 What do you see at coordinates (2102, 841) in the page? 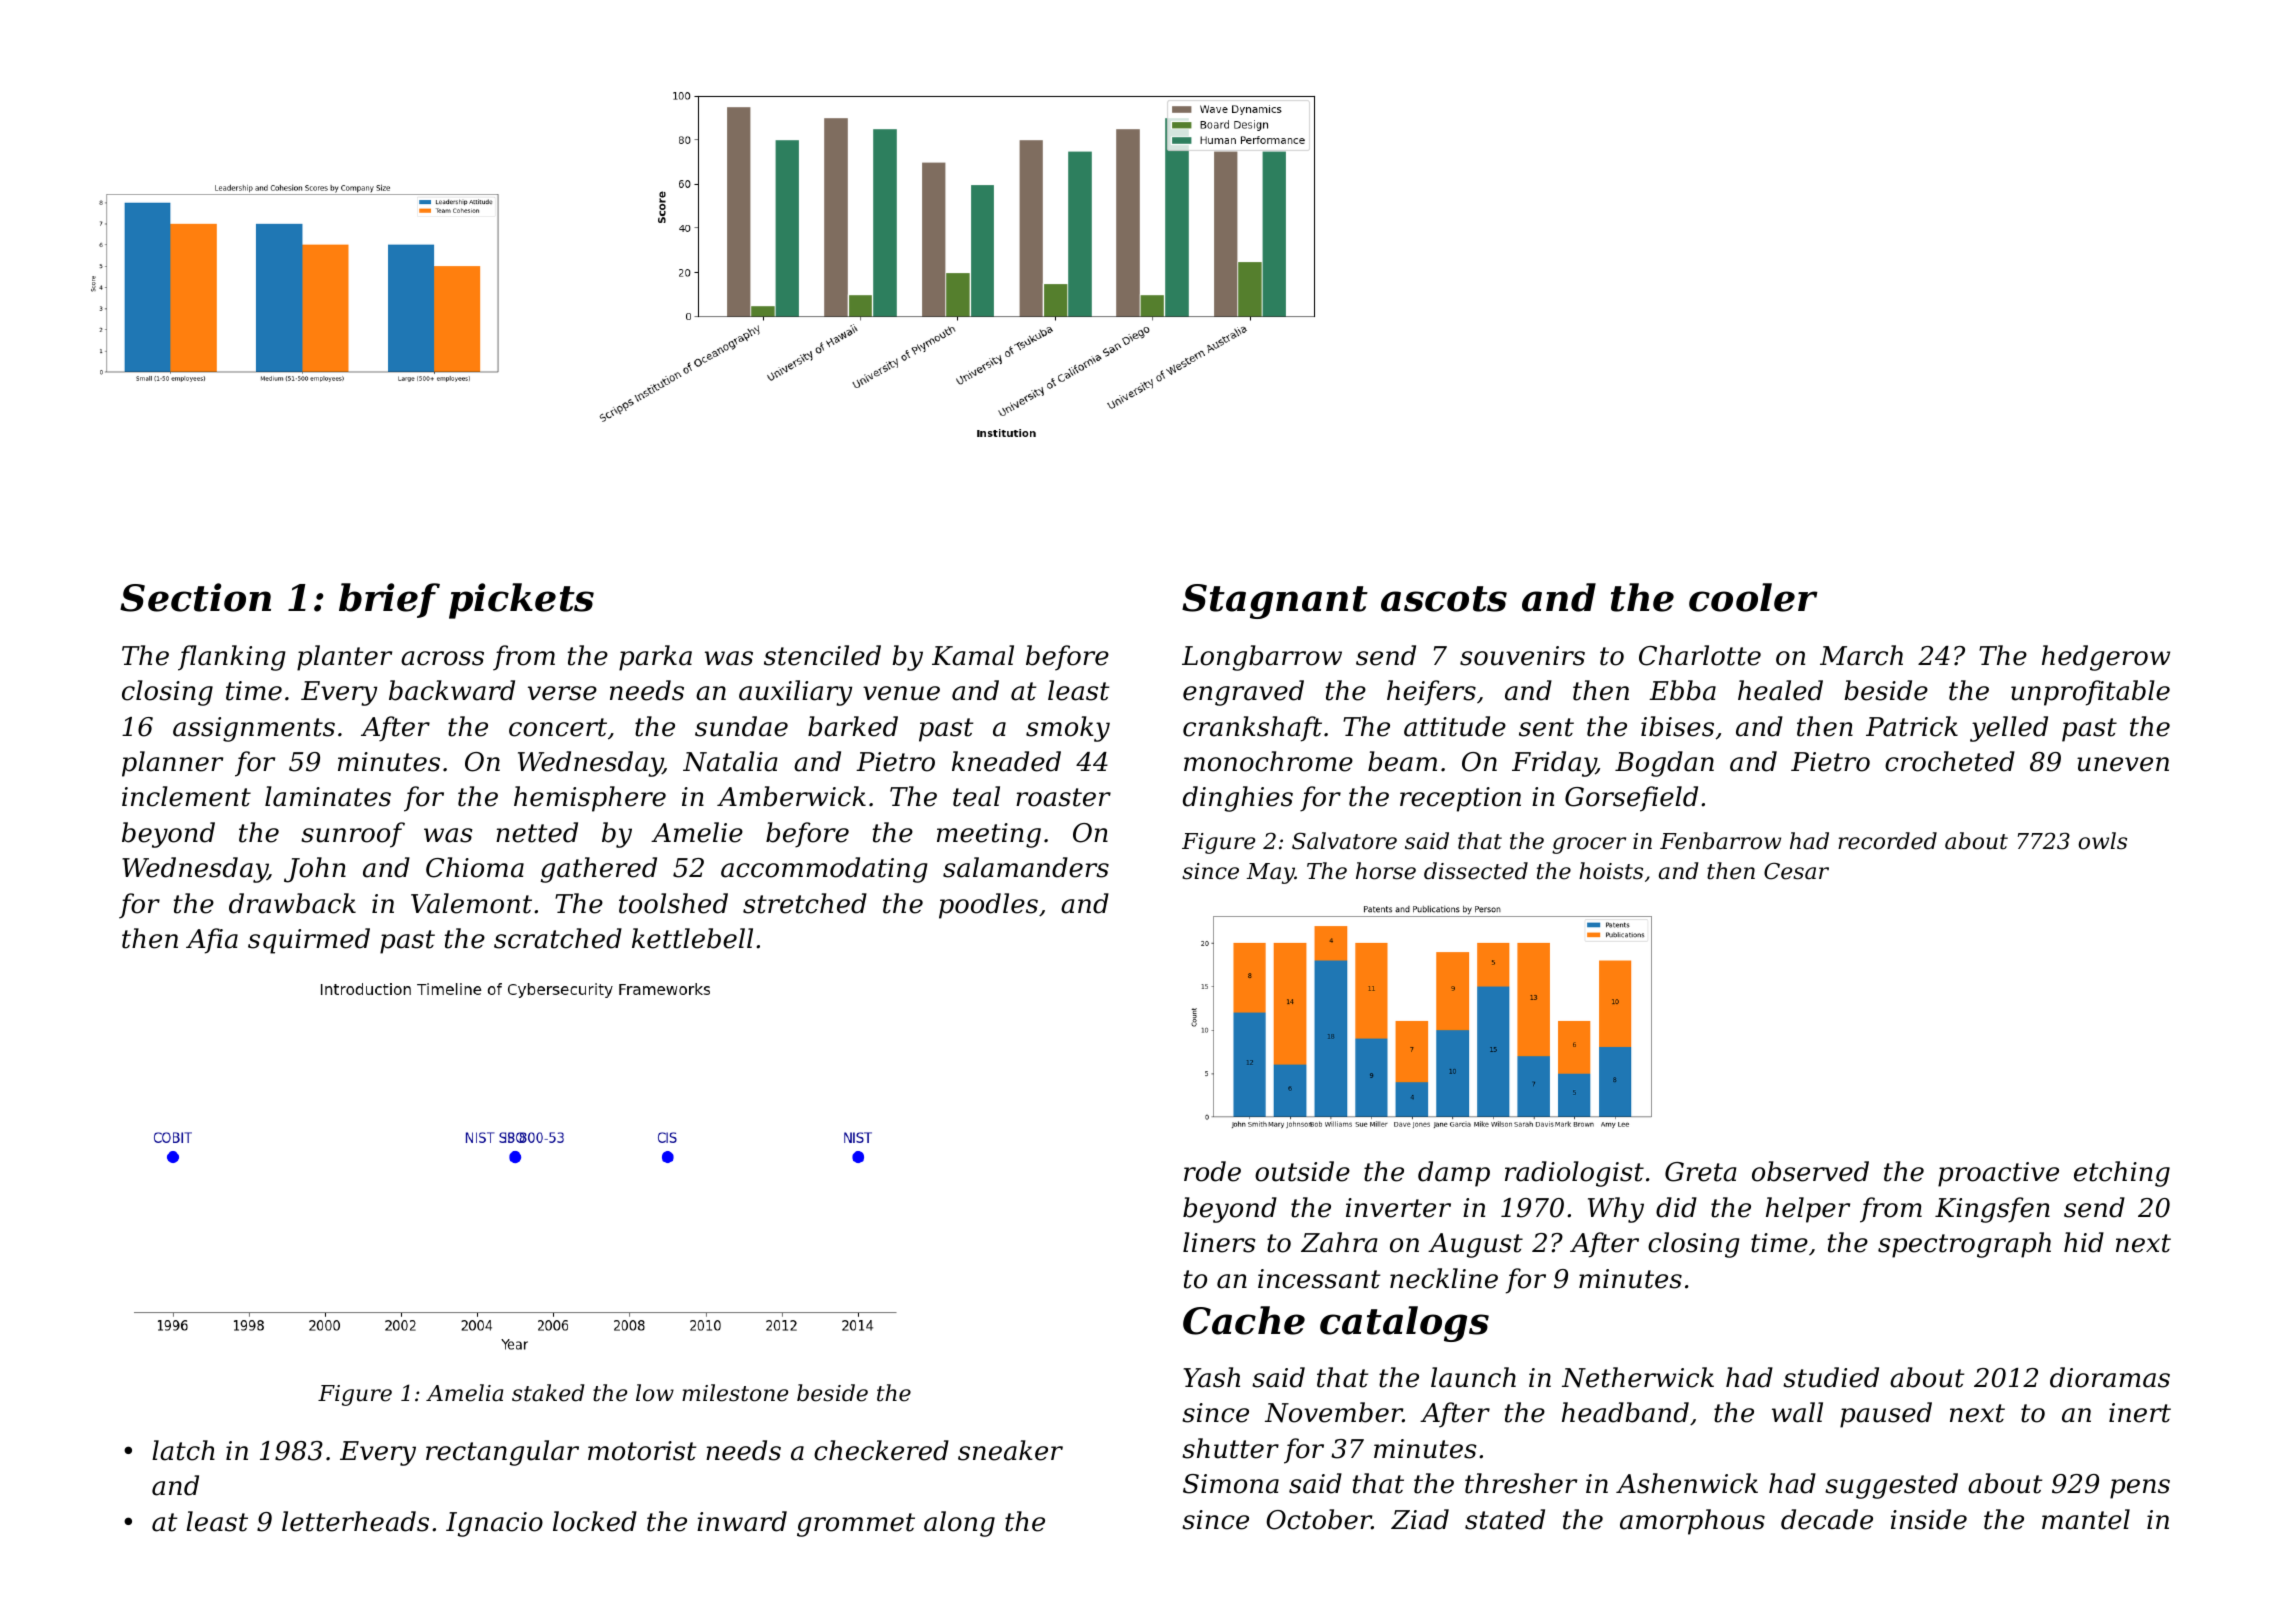
I see `owls` at bounding box center [2102, 841].
